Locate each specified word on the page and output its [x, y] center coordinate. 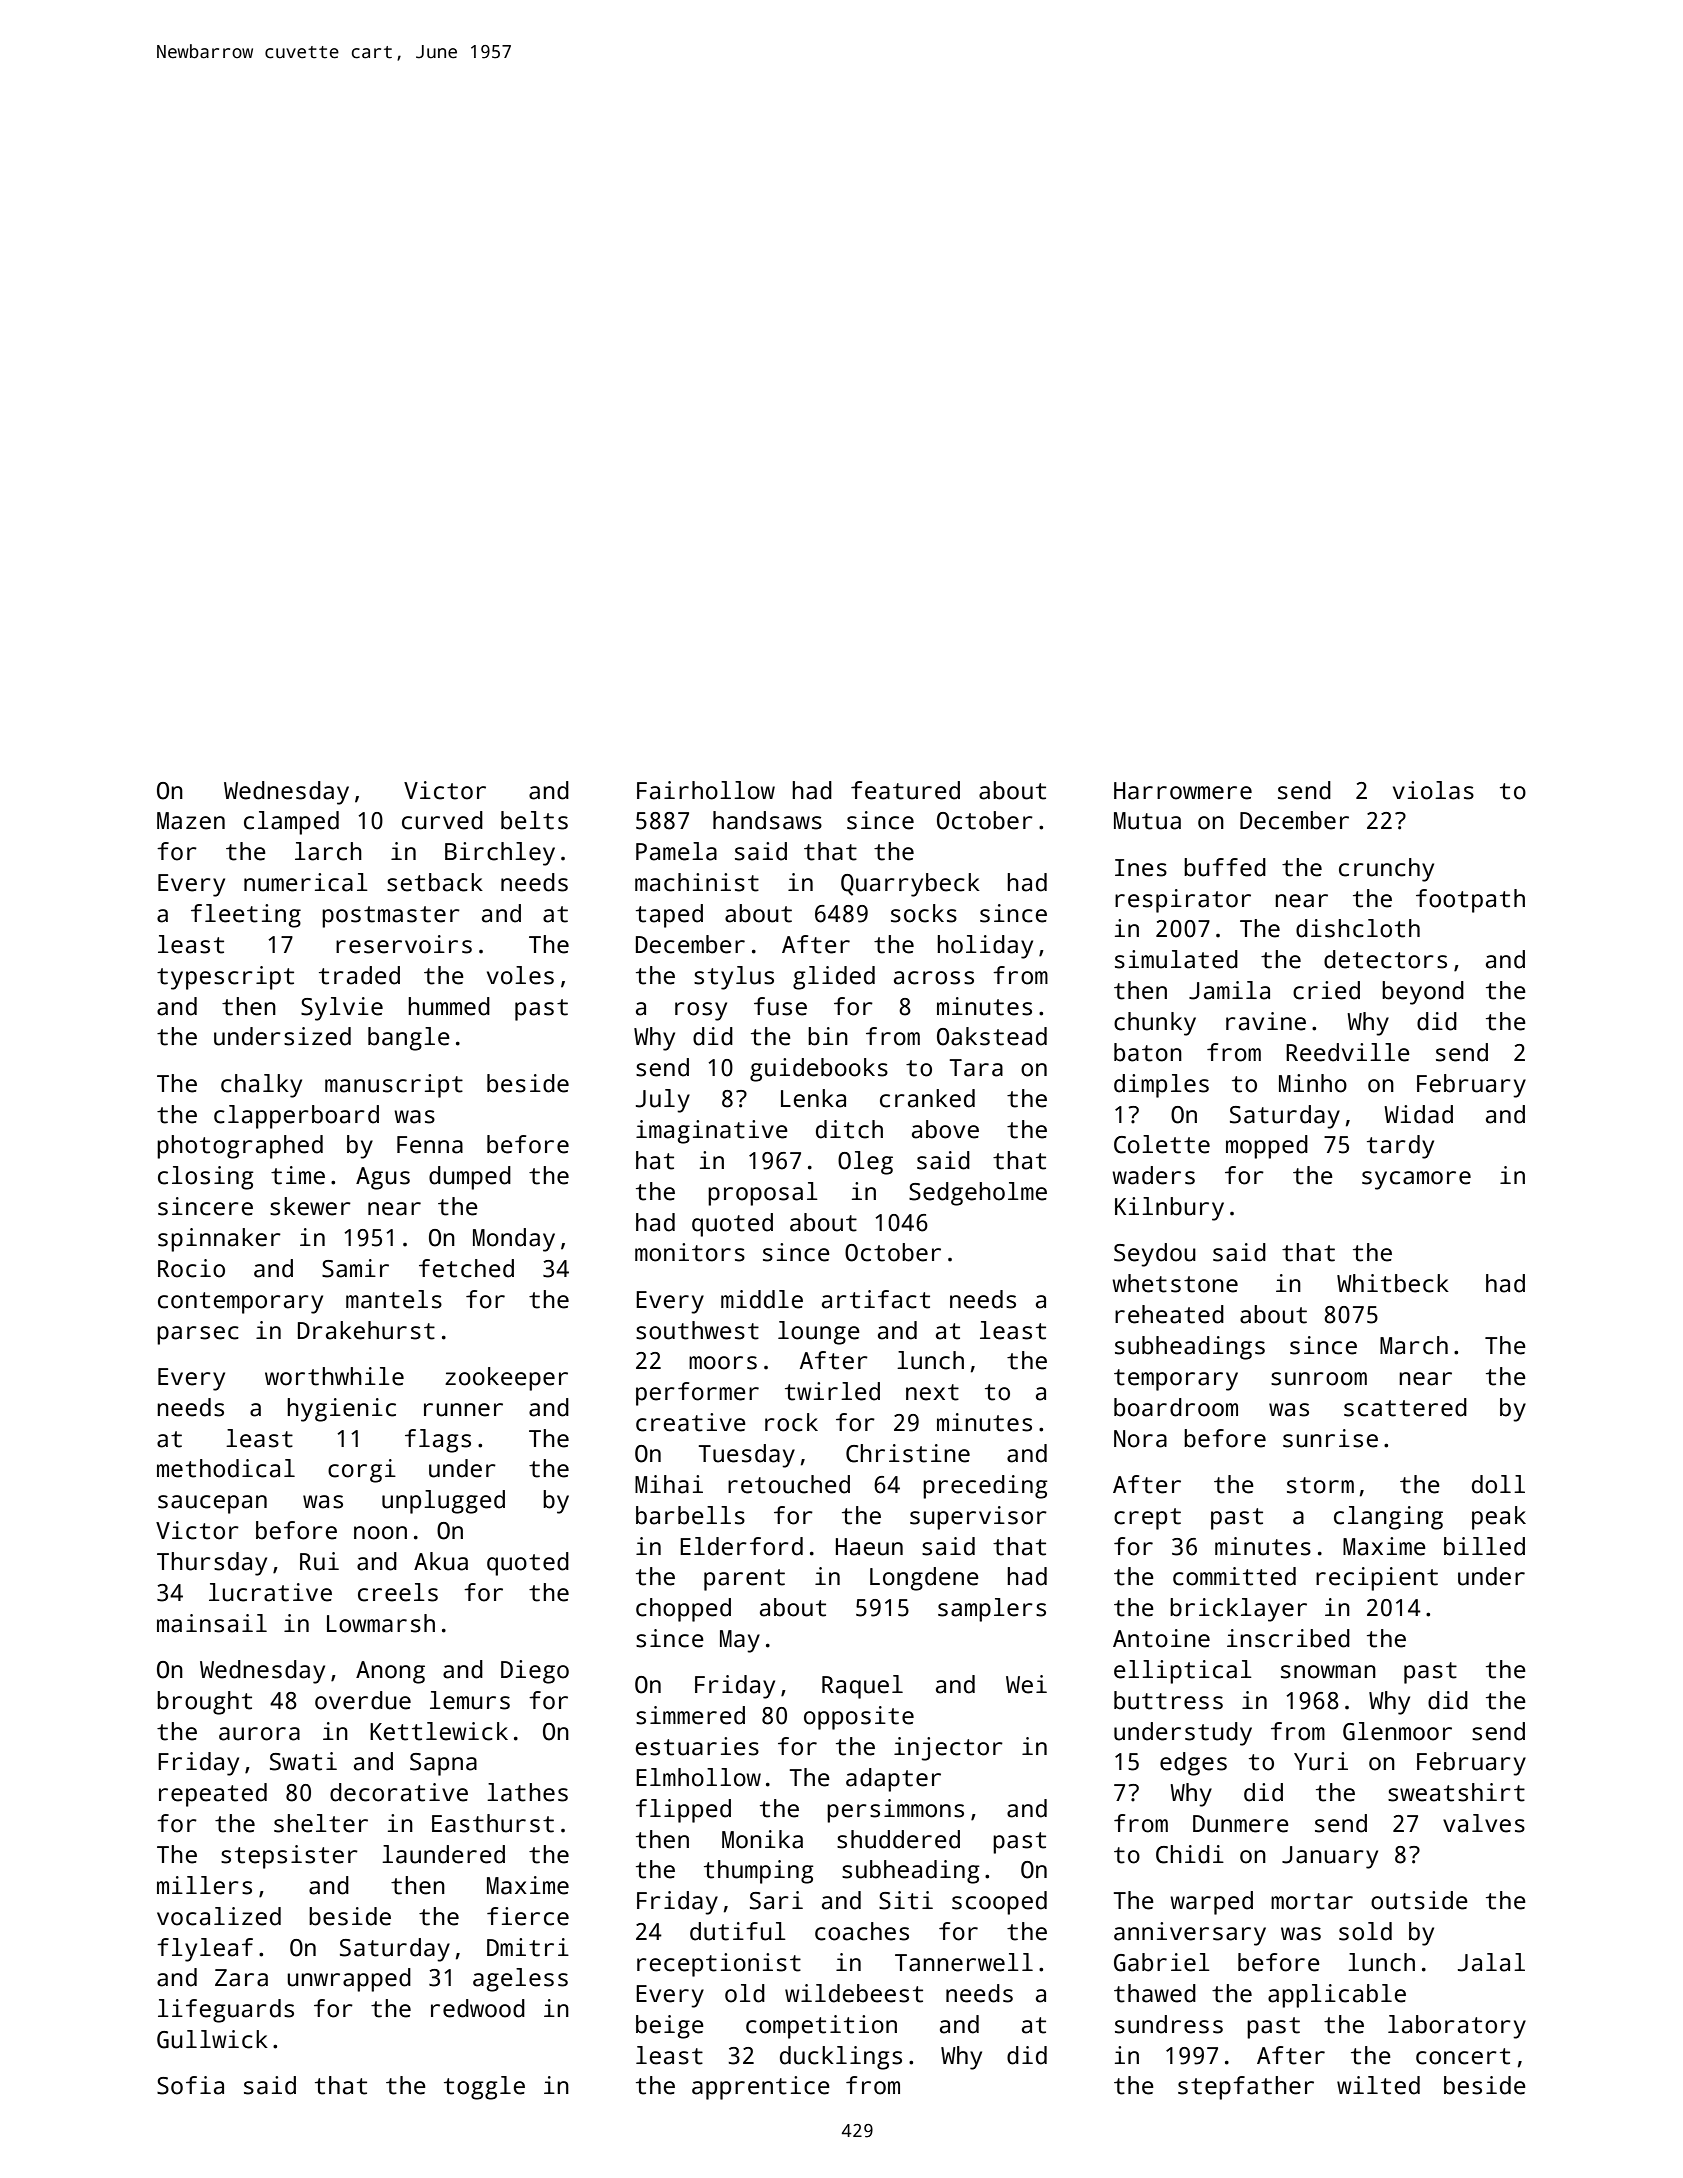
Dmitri [528, 1947]
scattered [1405, 1407]
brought [204, 1703]
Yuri [1321, 1761]
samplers [992, 1610]
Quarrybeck [910, 885]
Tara [976, 1068]
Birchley [500, 854]
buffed [1225, 867]
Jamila [1229, 990]
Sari [776, 1900]
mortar [1312, 1901]
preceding [985, 1487]
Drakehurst [366, 1330]
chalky [261, 1086]
